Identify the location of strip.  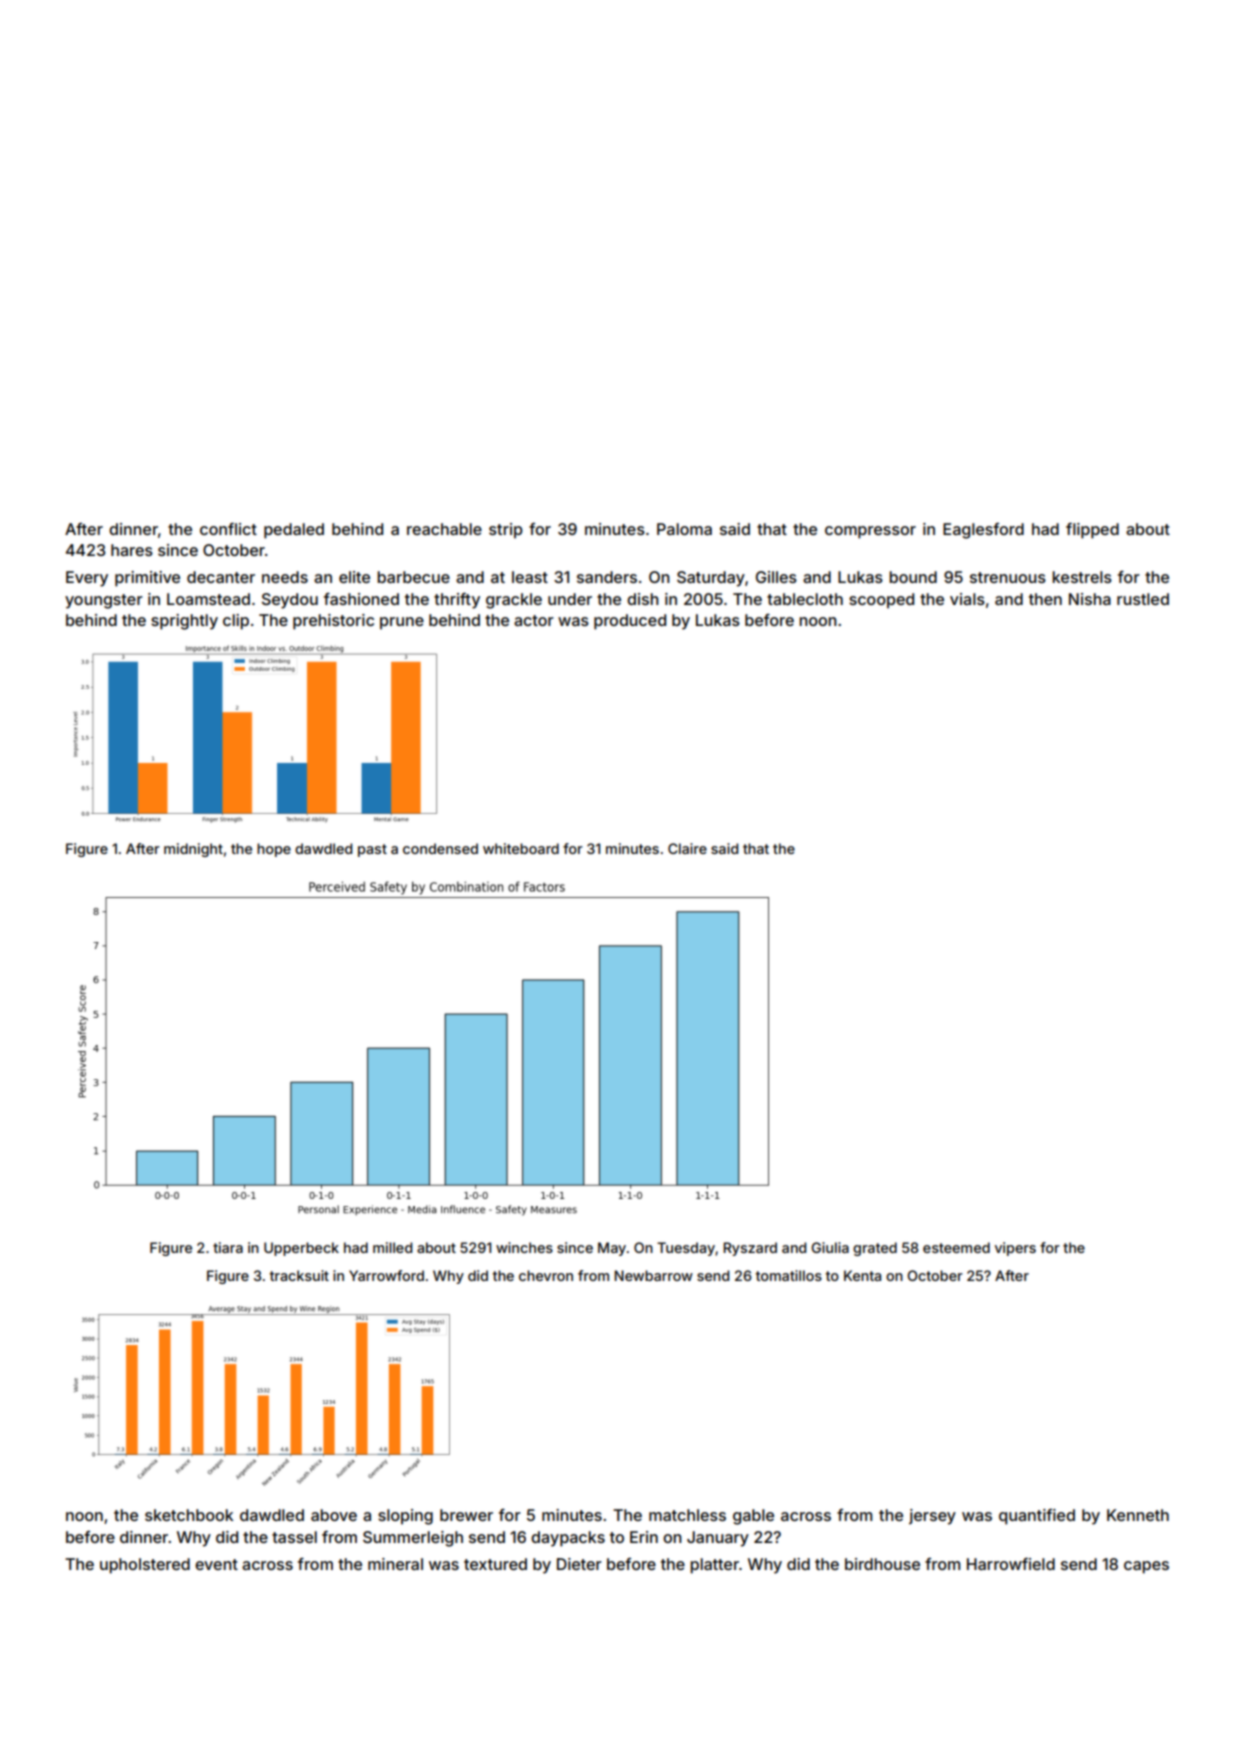
(506, 531).
